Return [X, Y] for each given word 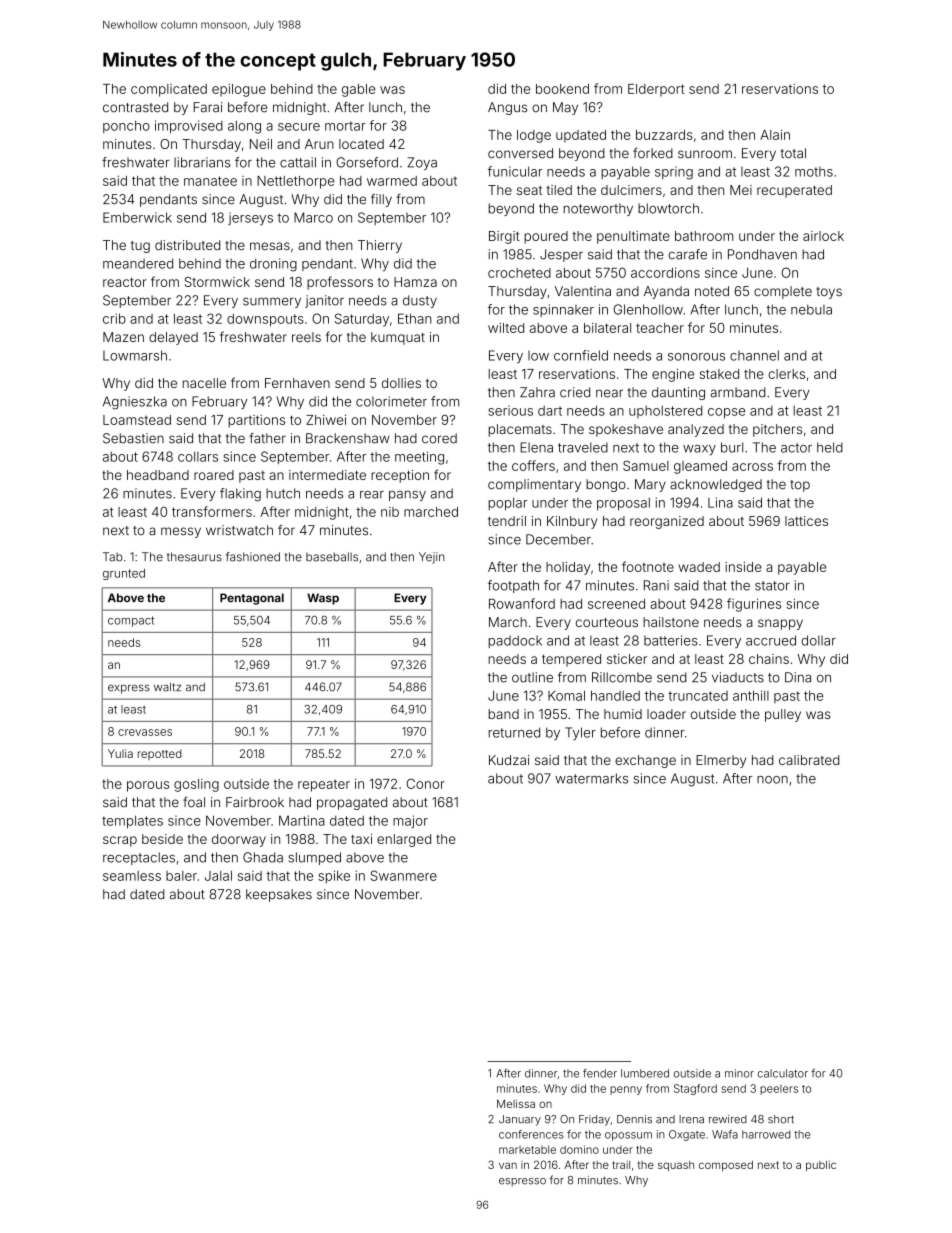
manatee [210, 181]
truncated [698, 696]
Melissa [516, 1103]
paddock [515, 641]
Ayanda [666, 292]
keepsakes [279, 895]
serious [510, 410]
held [830, 447]
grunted [124, 574]
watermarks [591, 778]
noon [772, 780]
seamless [132, 876]
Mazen [123, 337]
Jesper [561, 255]
